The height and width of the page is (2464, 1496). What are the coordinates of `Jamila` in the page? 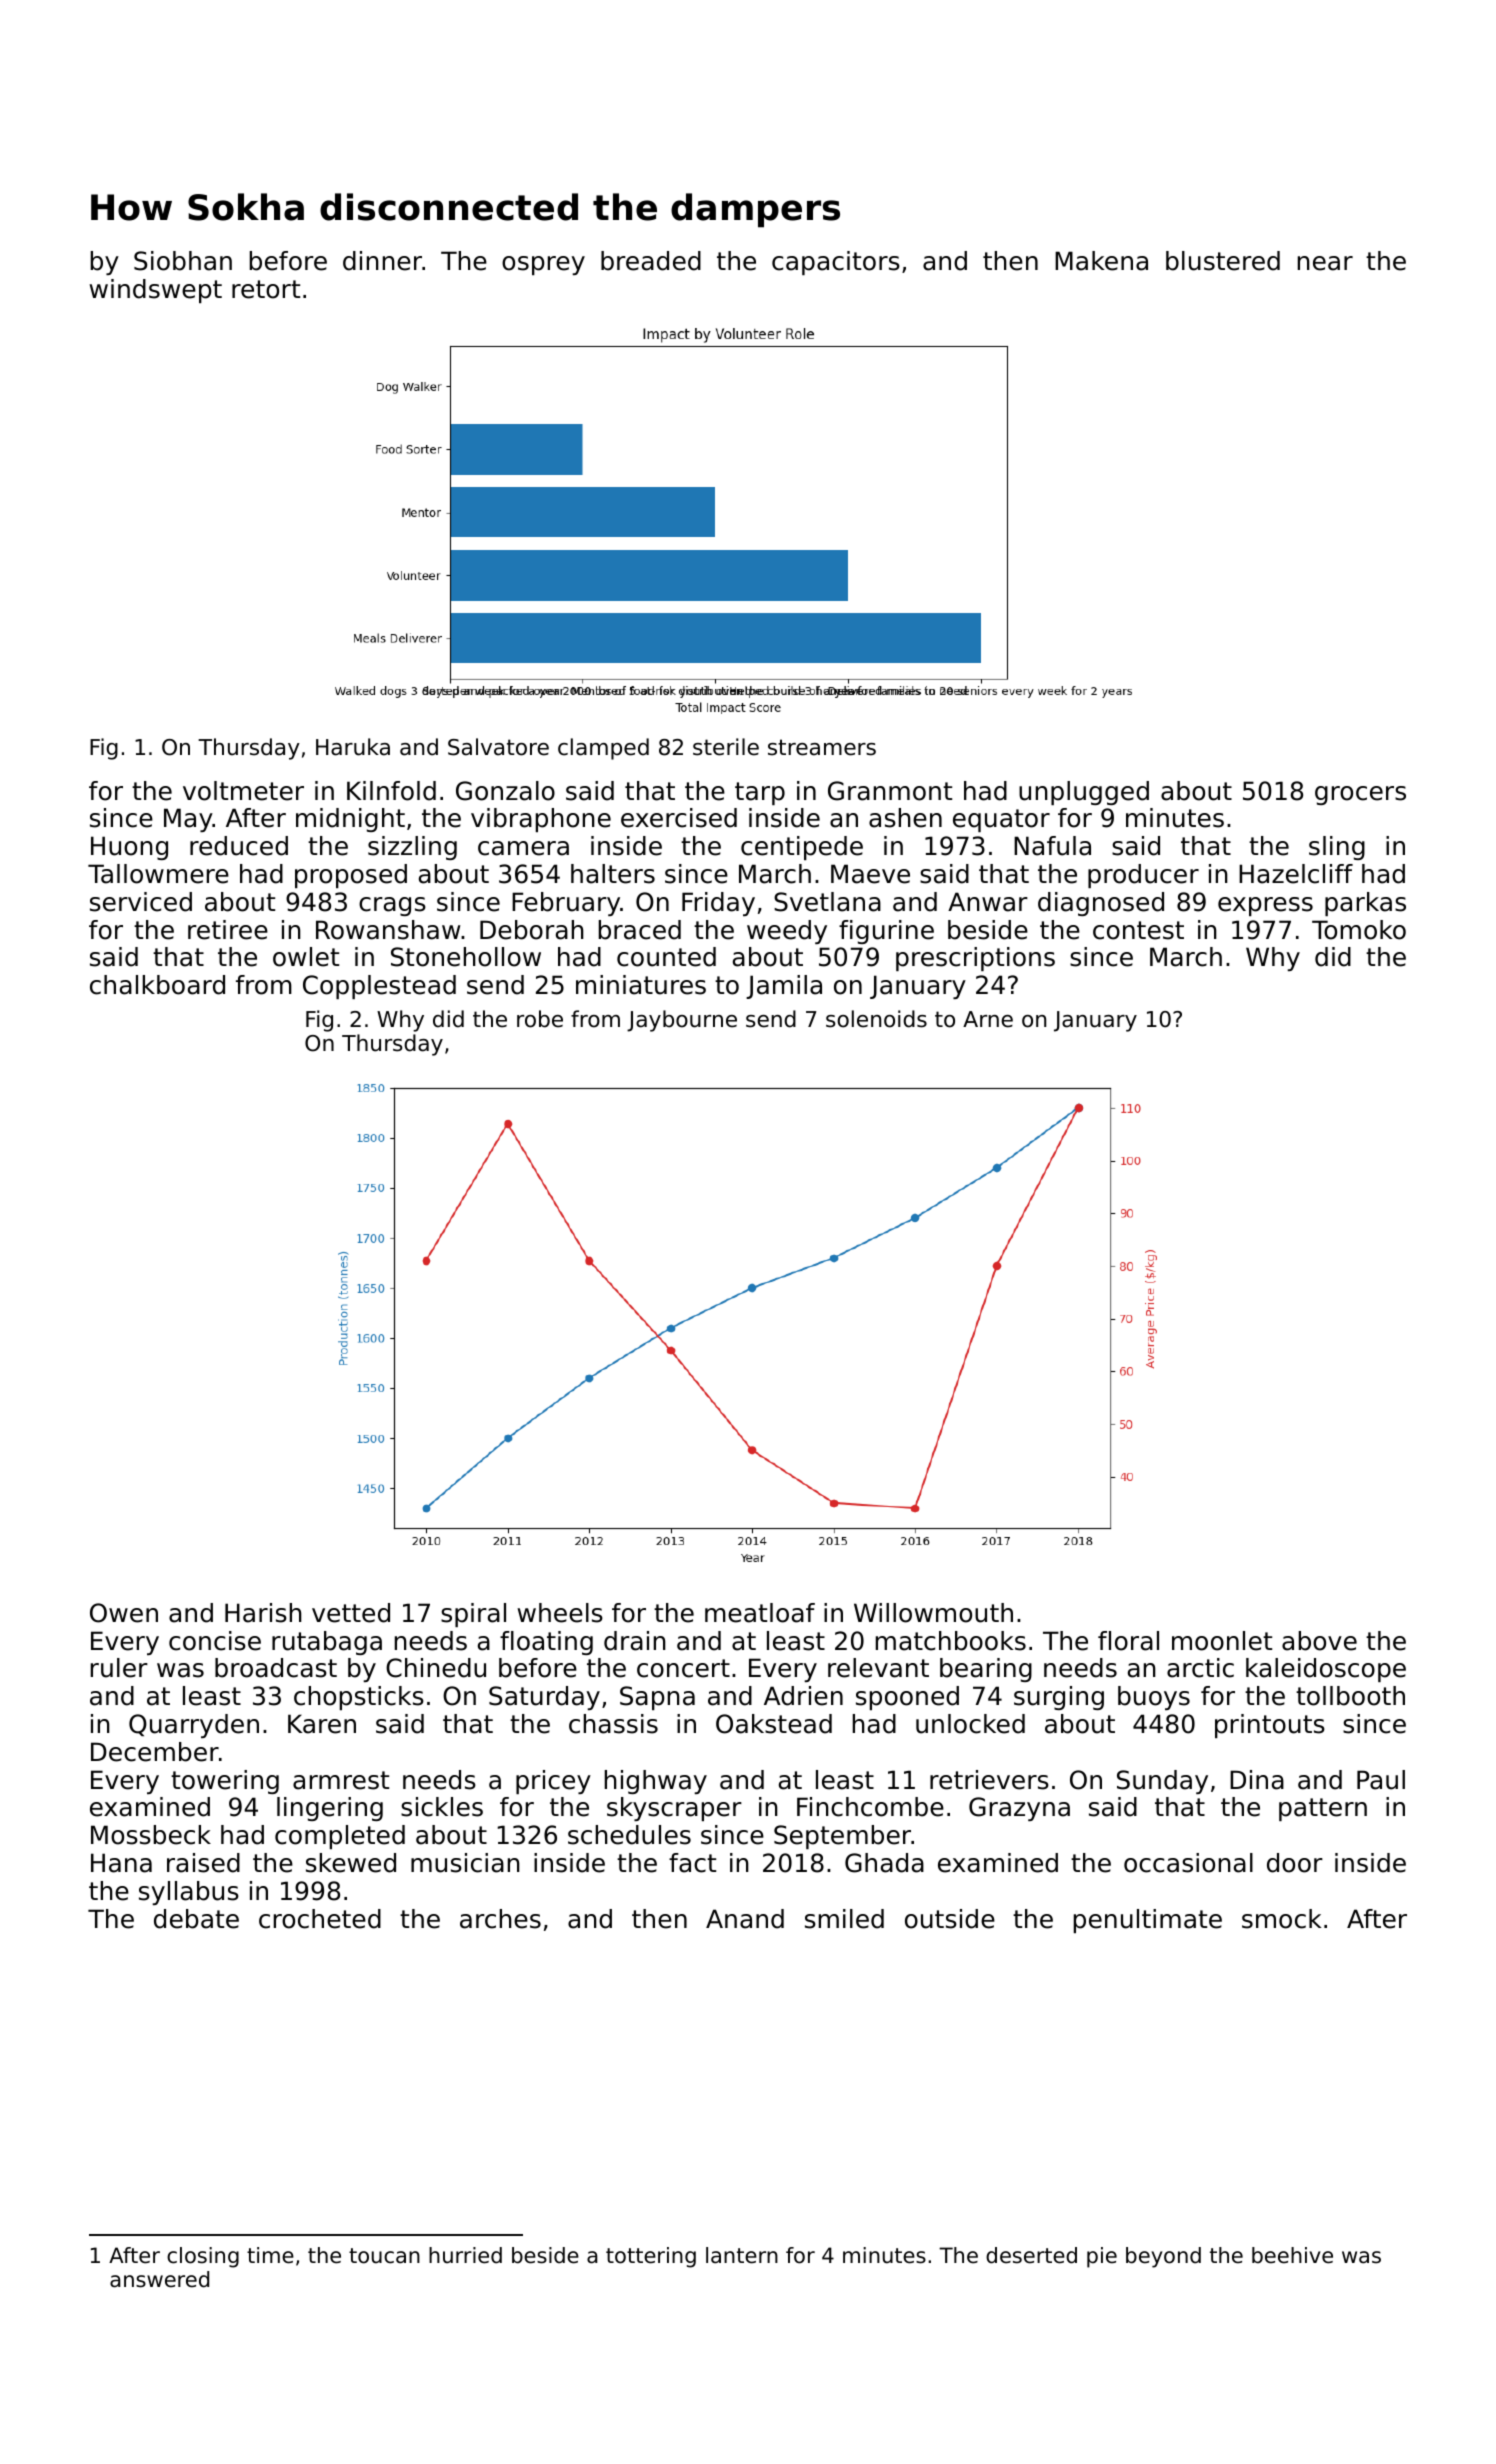 It's located at (784, 987).
